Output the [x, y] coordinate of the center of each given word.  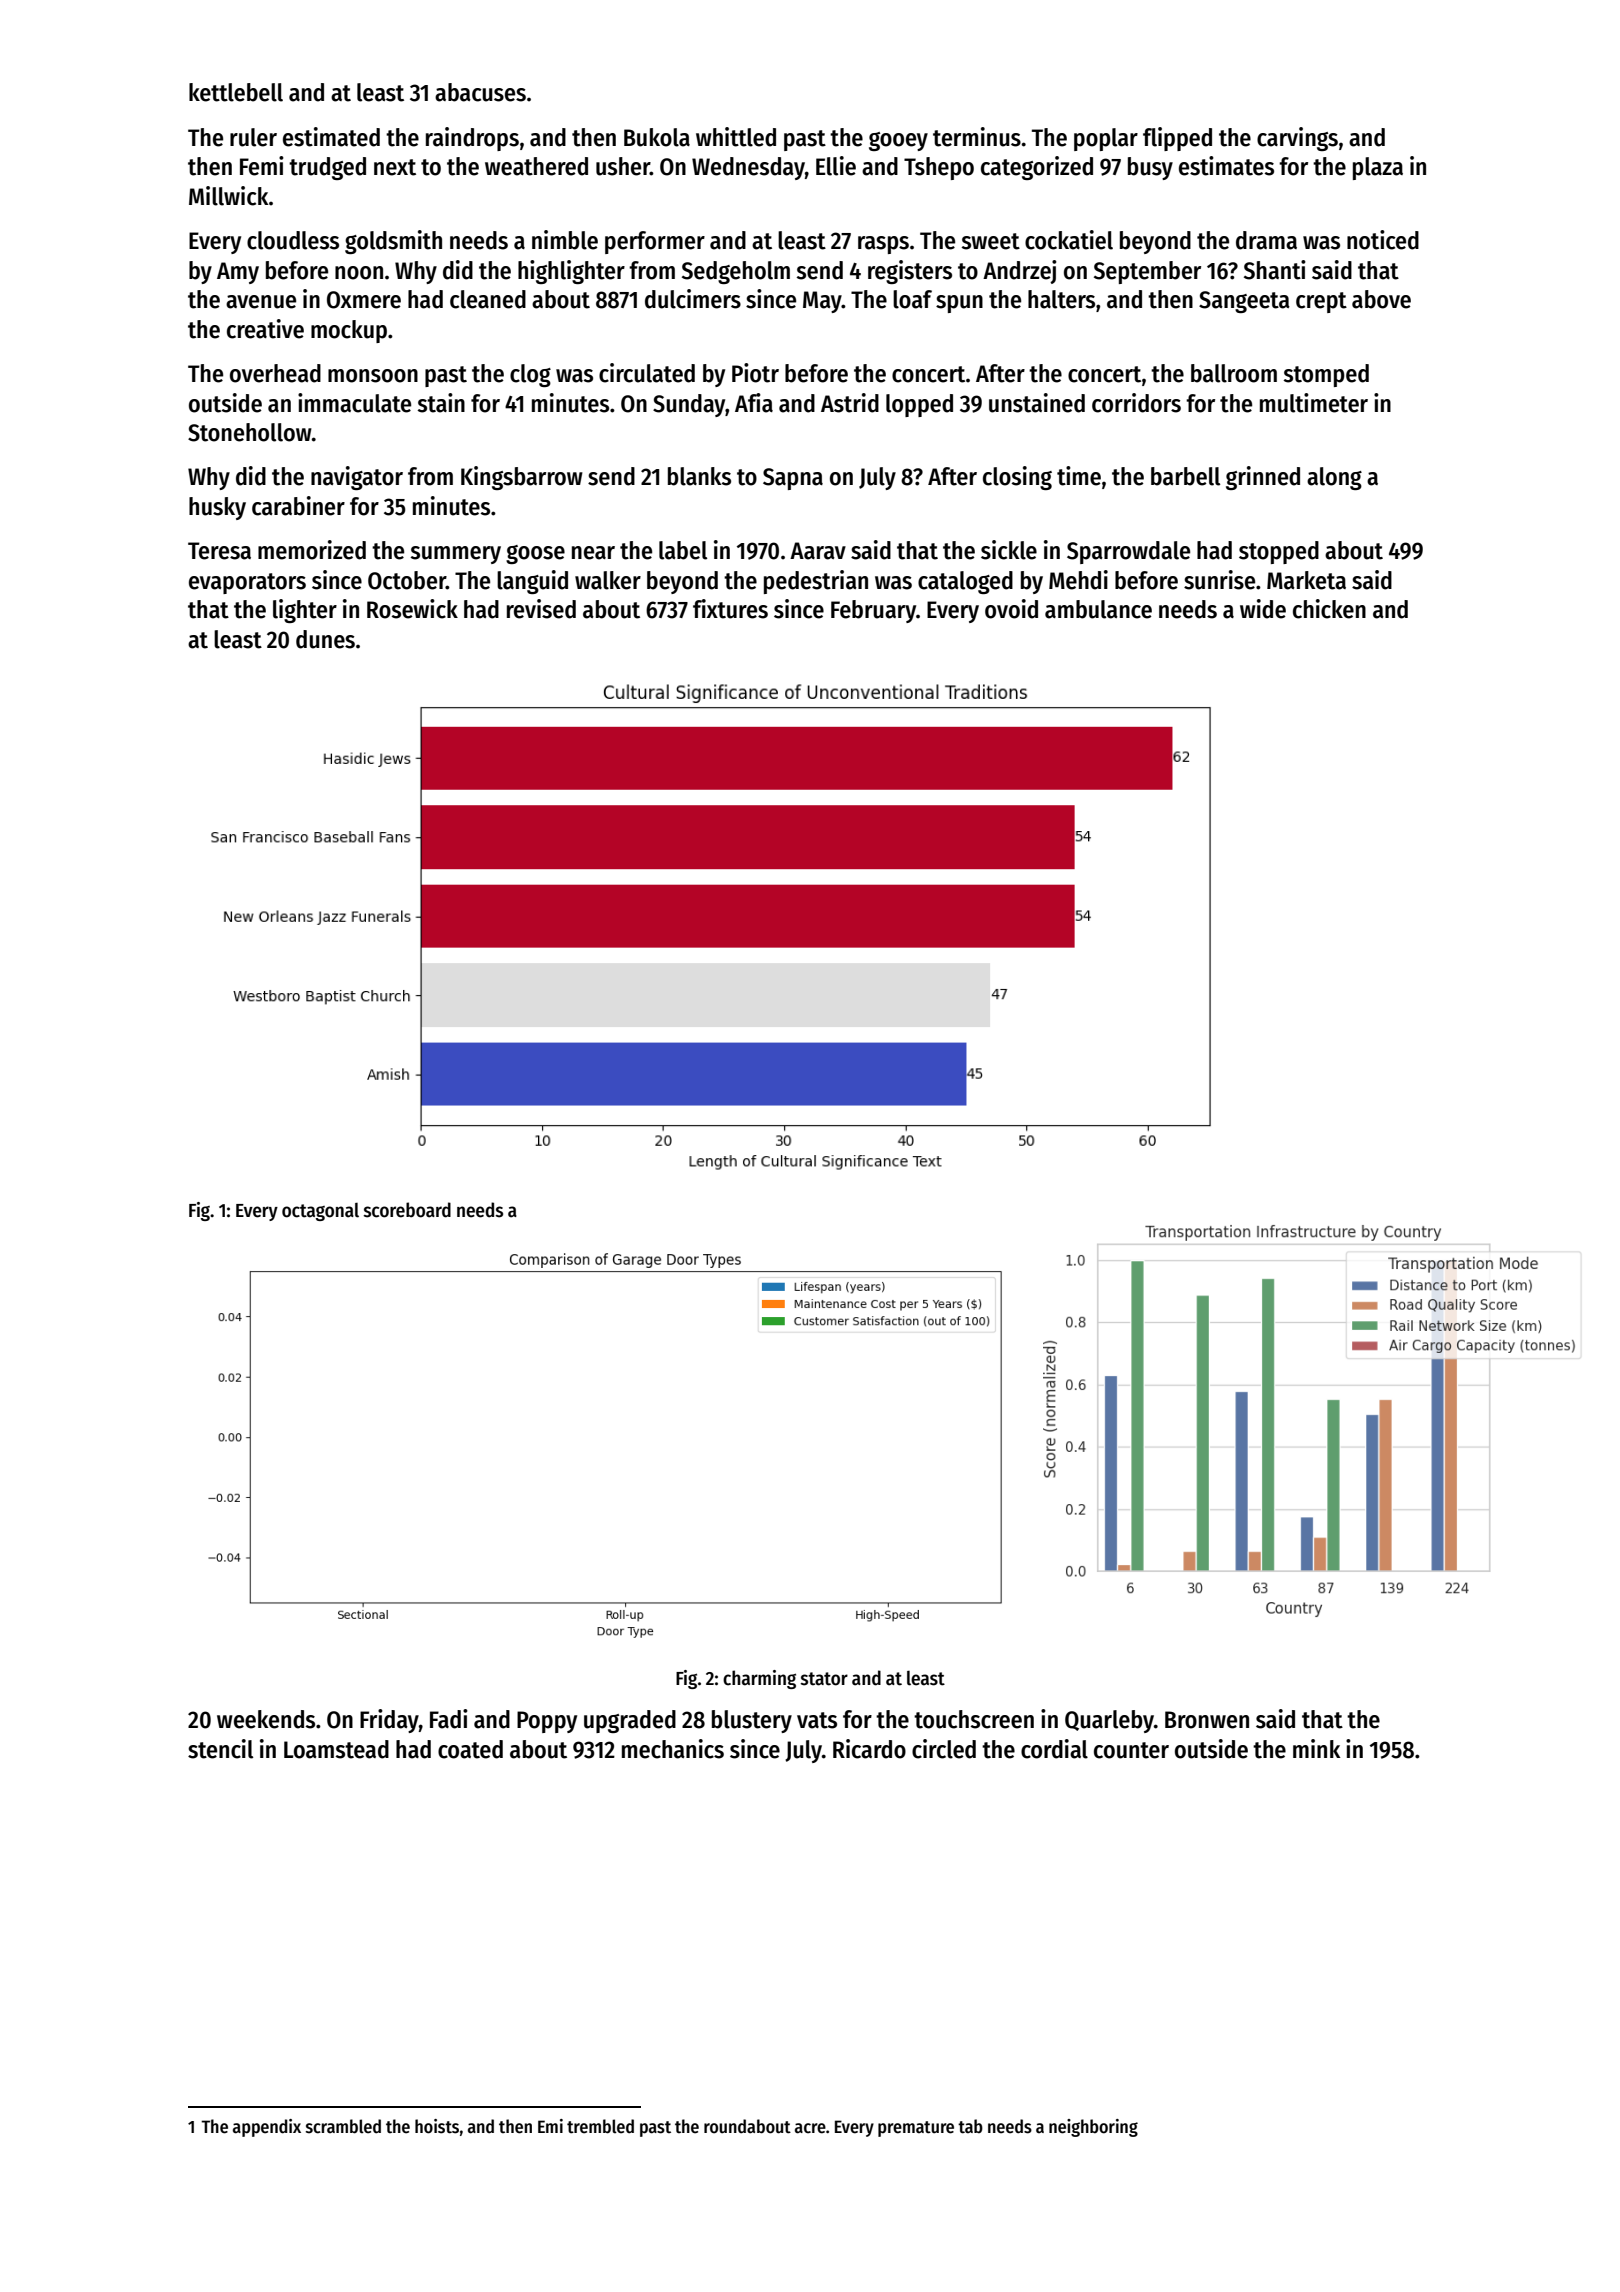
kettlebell [236, 92]
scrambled [343, 2126]
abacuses [480, 92]
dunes [325, 639]
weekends [266, 1719]
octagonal [320, 1212]
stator [824, 1679]
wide [1263, 609]
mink [1317, 1748]
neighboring [1093, 2128]
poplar [1106, 139]
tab [970, 2126]
